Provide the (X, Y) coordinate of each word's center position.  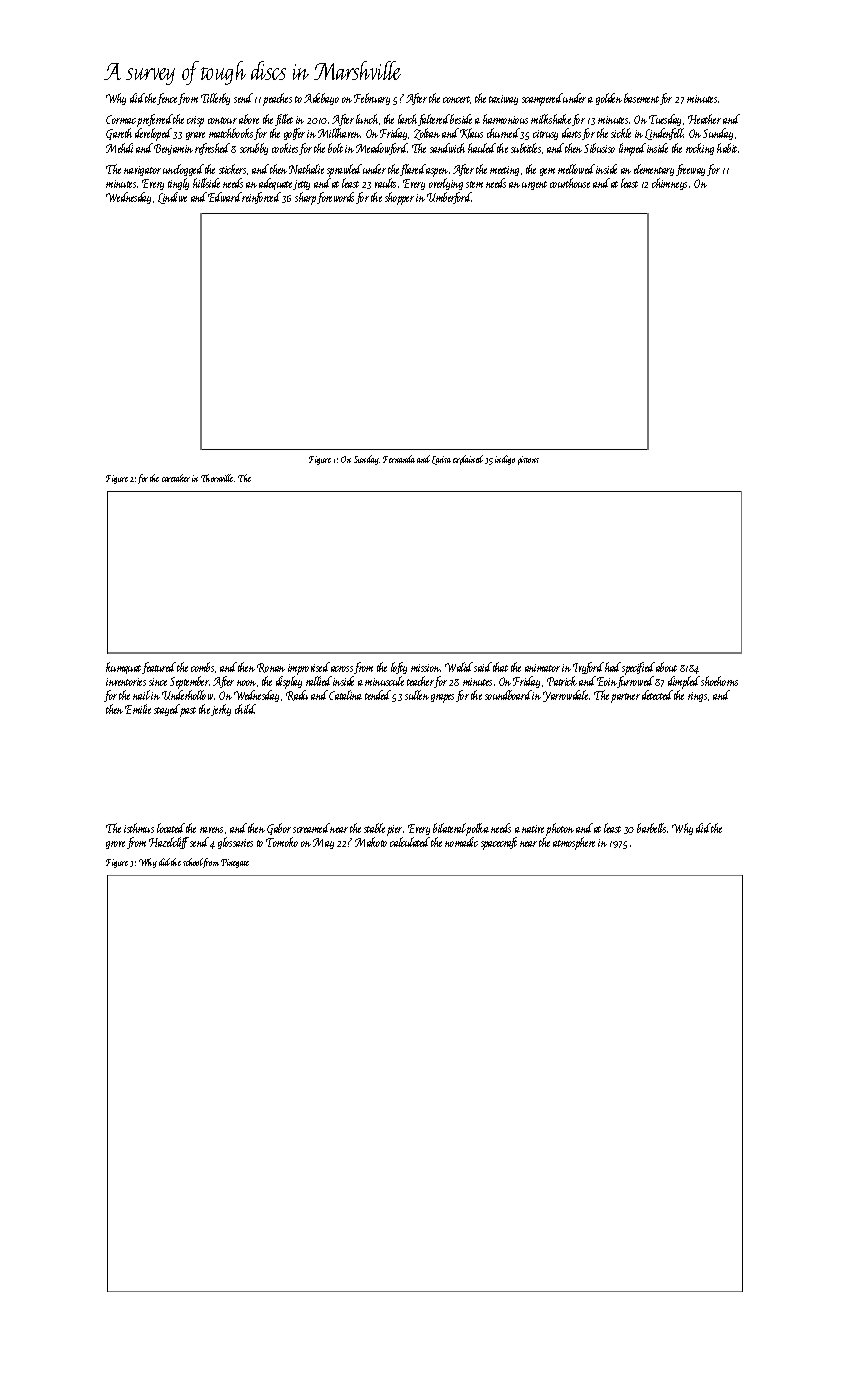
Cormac (121, 119)
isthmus (139, 828)
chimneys (669, 184)
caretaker (176, 478)
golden (609, 99)
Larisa (441, 460)
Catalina (345, 695)
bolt (335, 148)
